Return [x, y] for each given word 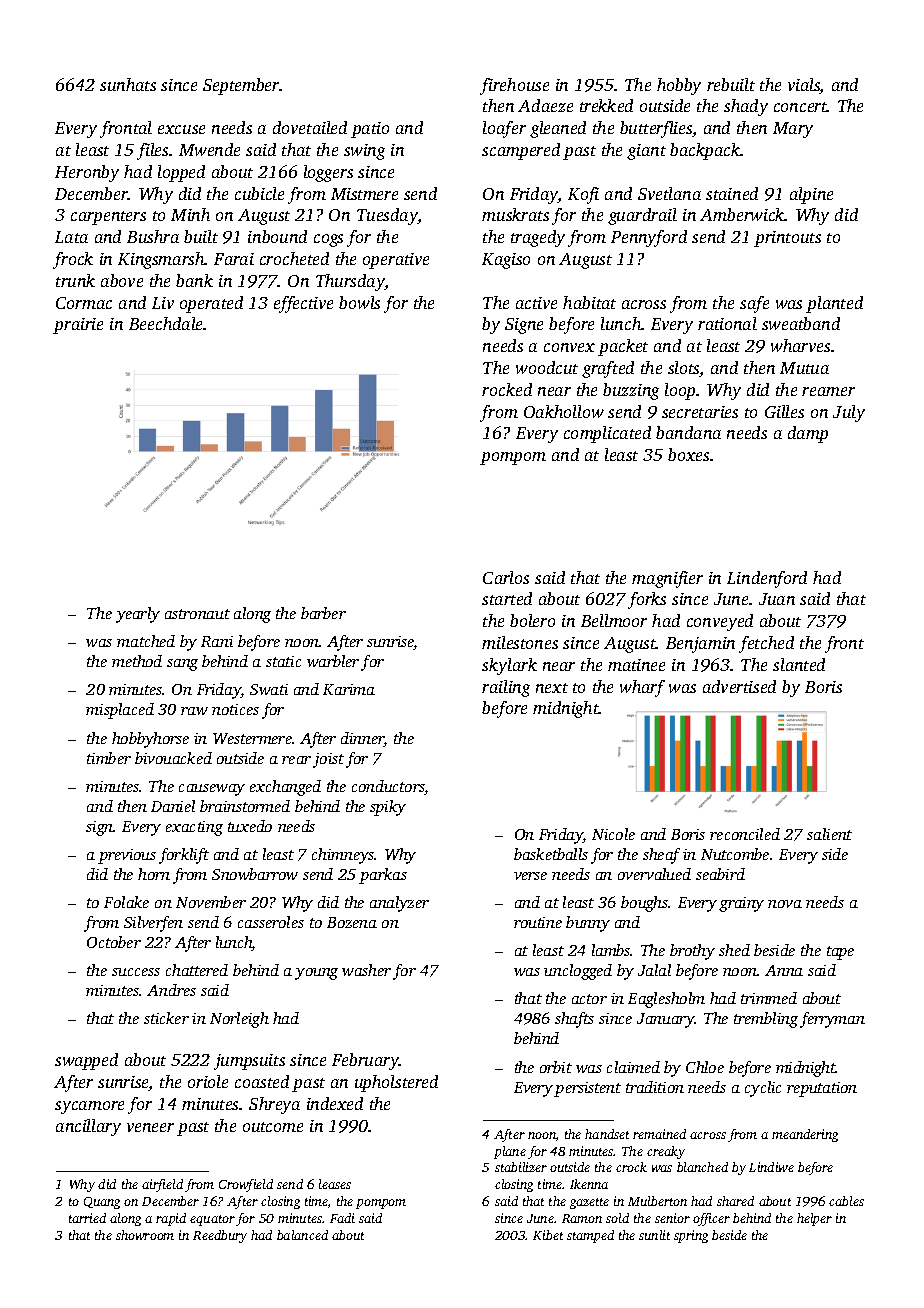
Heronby [87, 173]
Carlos [506, 577]
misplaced [120, 711]
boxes [688, 454]
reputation [822, 1089]
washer [366, 970]
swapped [86, 1061]
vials [804, 86]
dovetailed [310, 127]
